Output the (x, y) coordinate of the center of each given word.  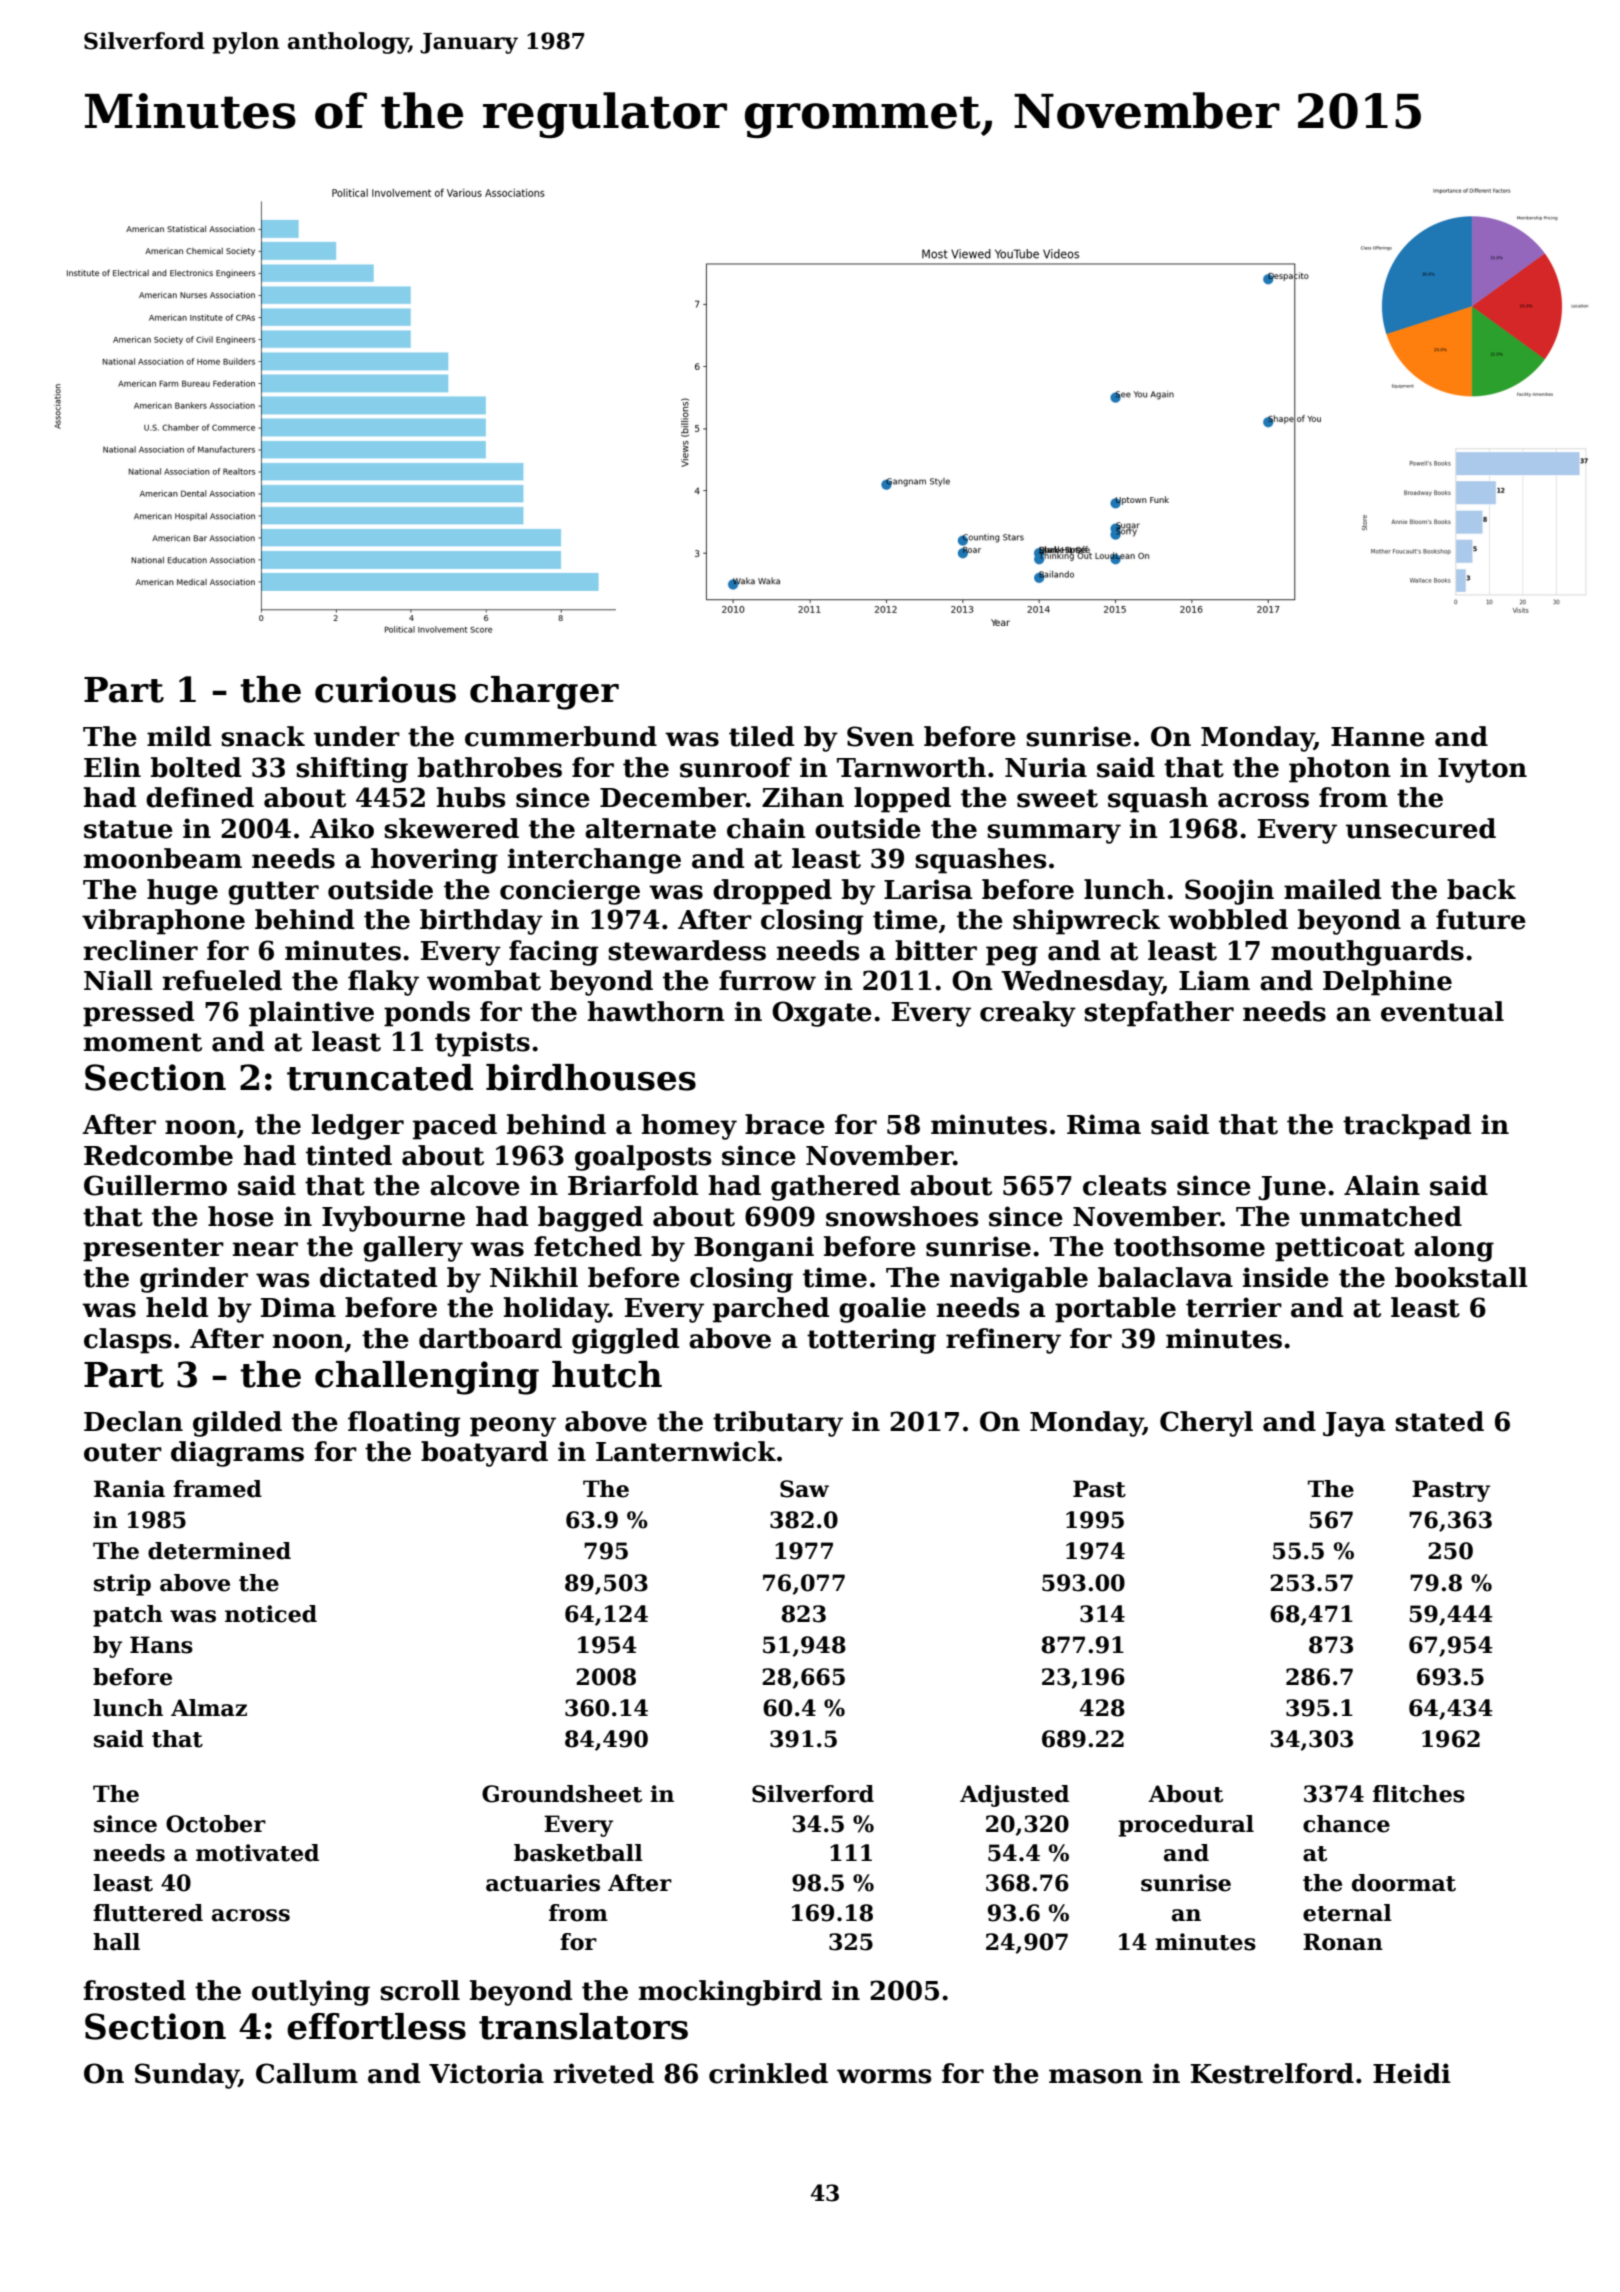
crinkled (768, 2073)
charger (544, 693)
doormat (1404, 1883)
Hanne (1378, 737)
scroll (420, 1990)
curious (385, 689)
